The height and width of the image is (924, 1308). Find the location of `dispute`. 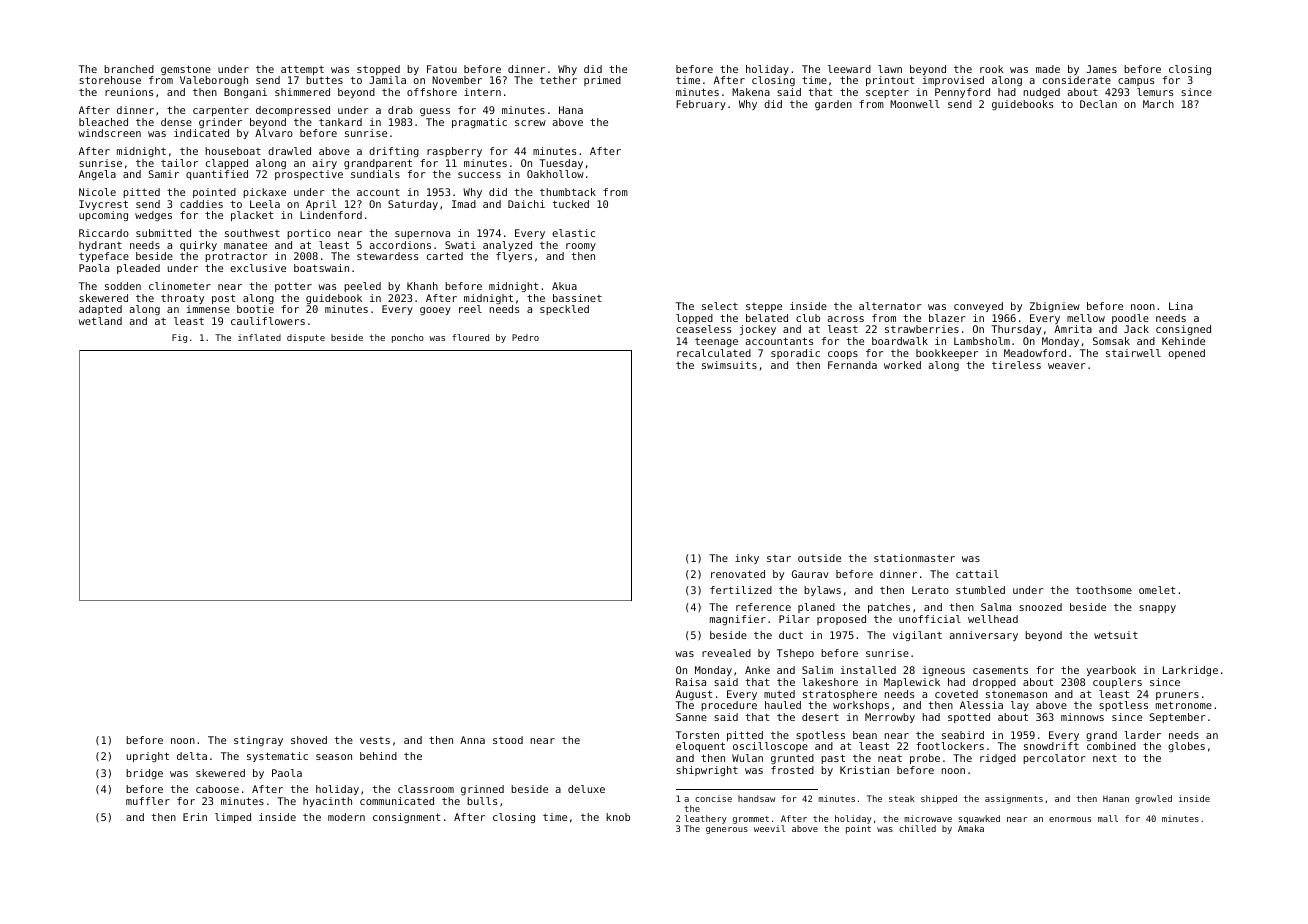

dispute is located at coordinates (306, 338).
